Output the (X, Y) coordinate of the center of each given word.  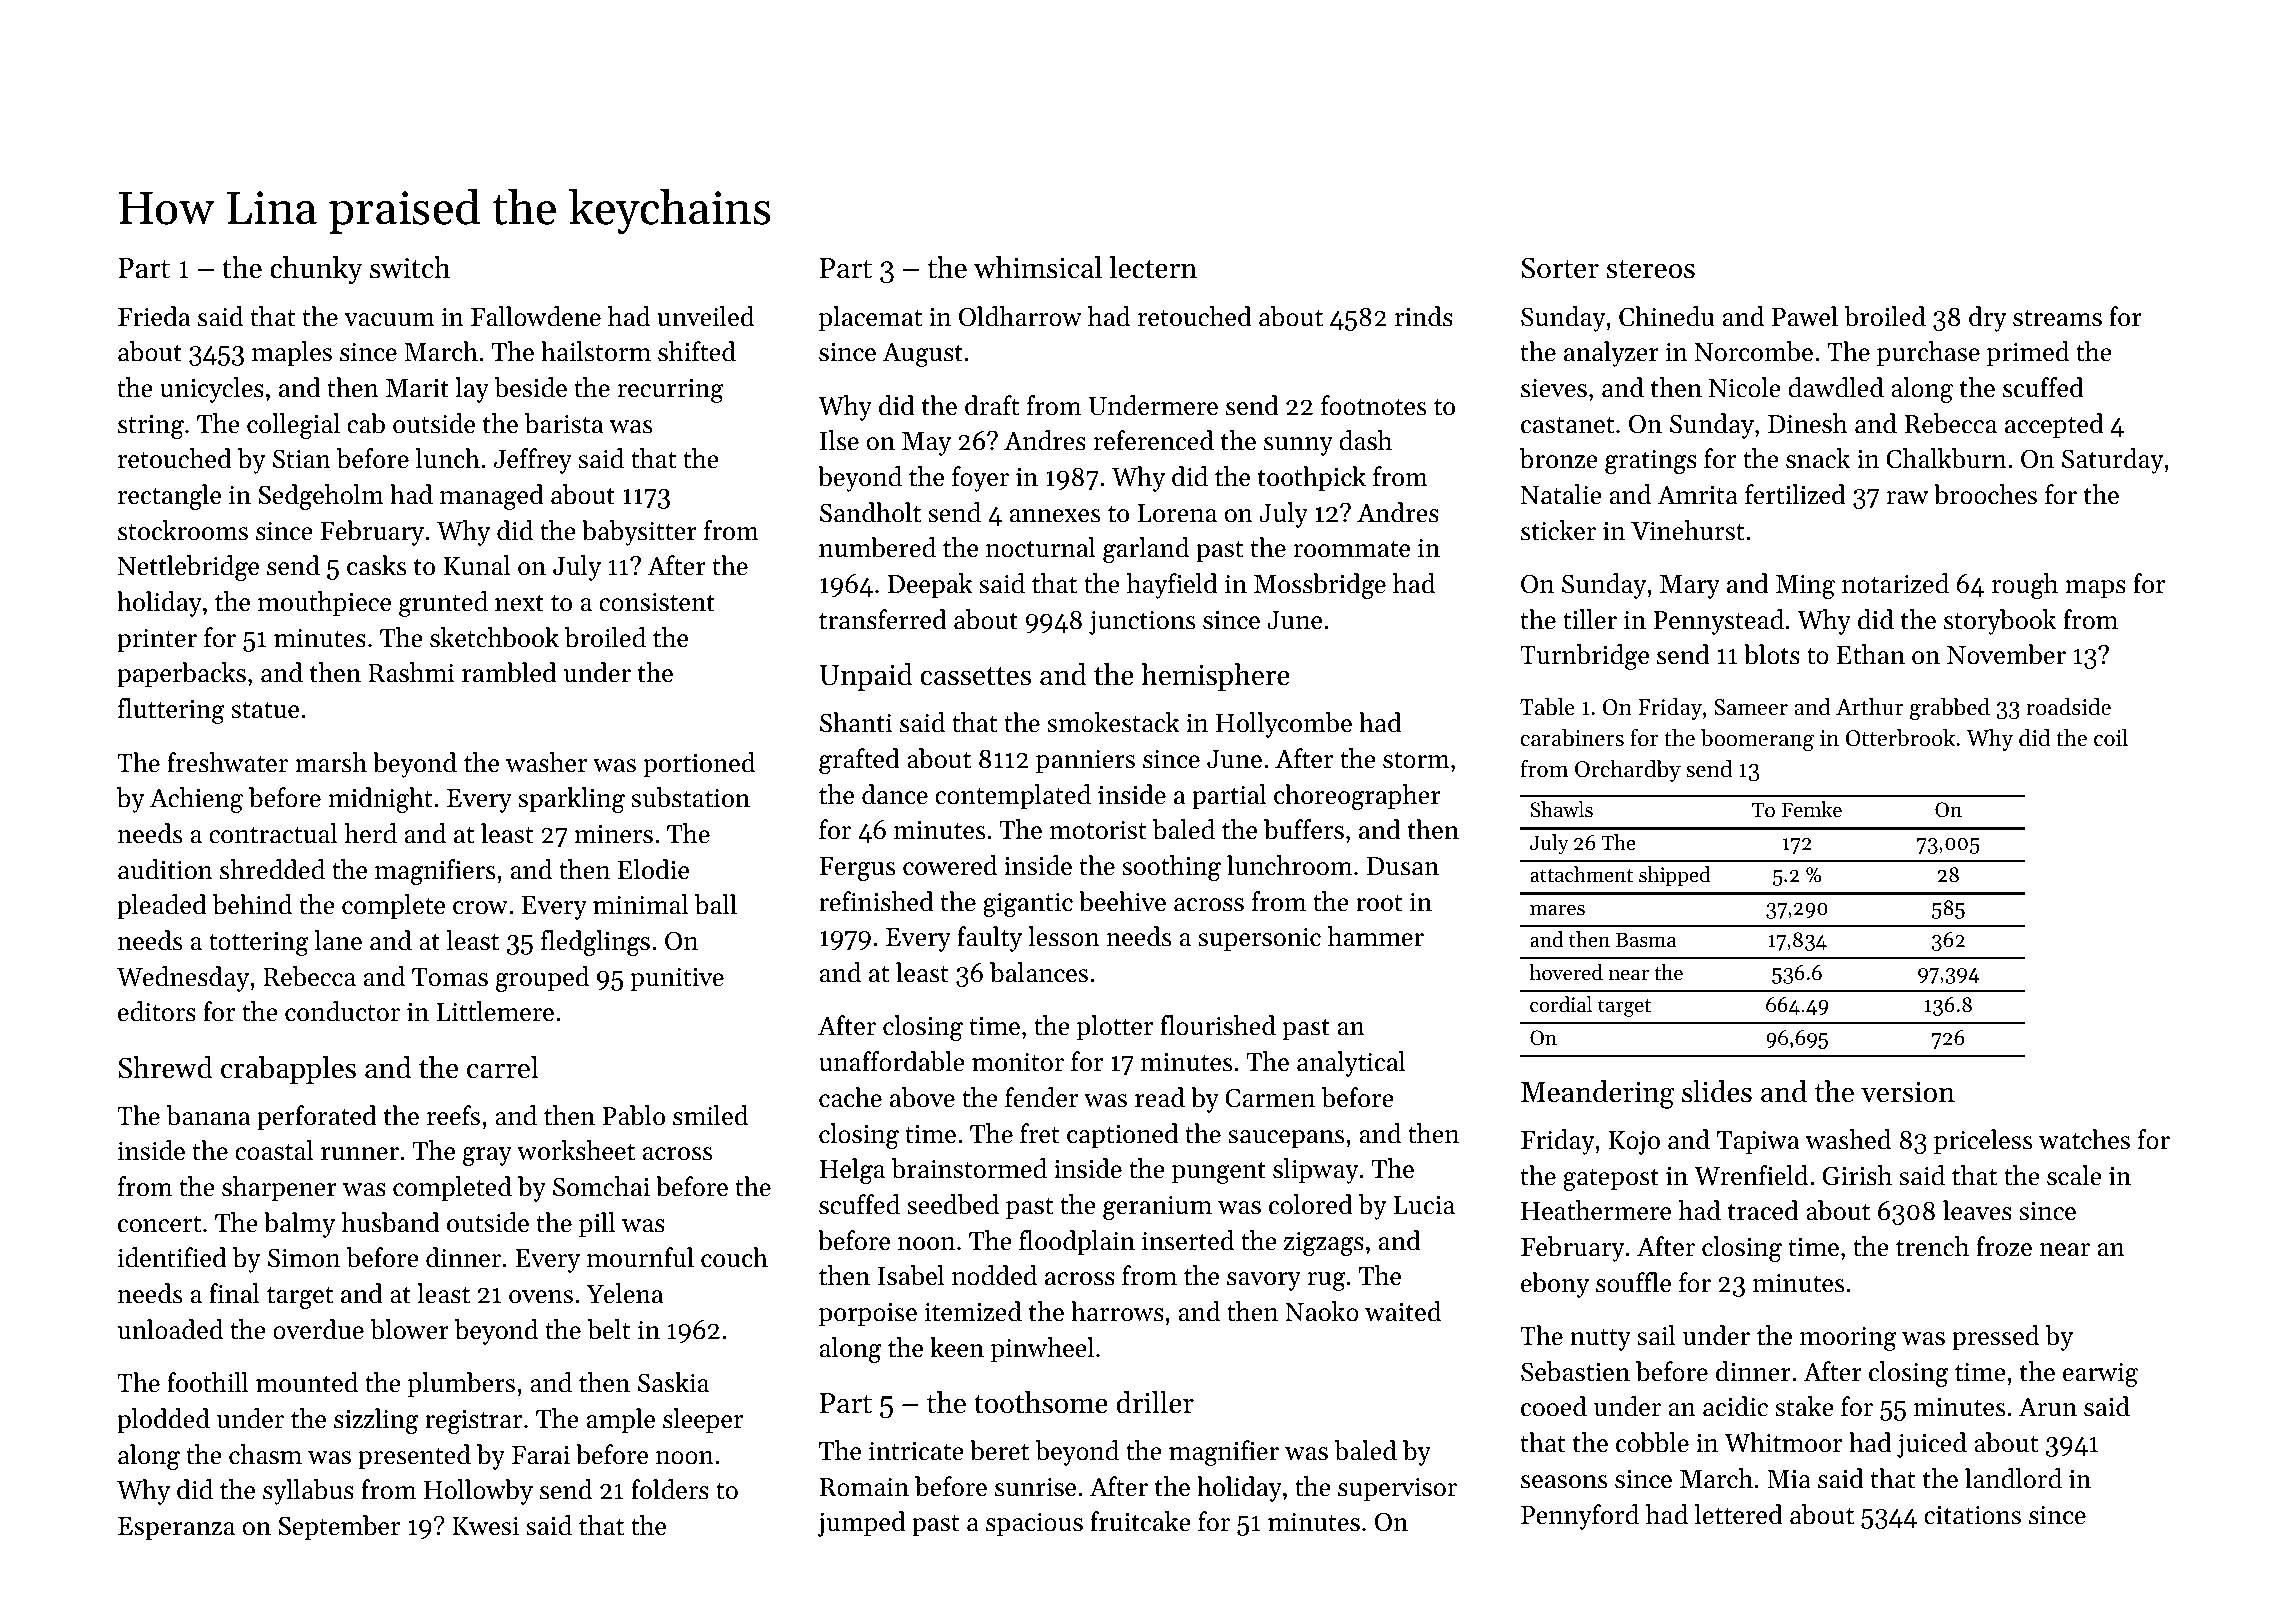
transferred (883, 619)
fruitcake (1140, 1521)
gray (487, 1156)
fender (1041, 1097)
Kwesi (485, 1526)
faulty (989, 939)
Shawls (1561, 809)
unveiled (705, 316)
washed (1848, 1139)
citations (1972, 1515)
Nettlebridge (188, 568)
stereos (1650, 269)
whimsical (1038, 267)
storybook (2000, 622)
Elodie (653, 869)
